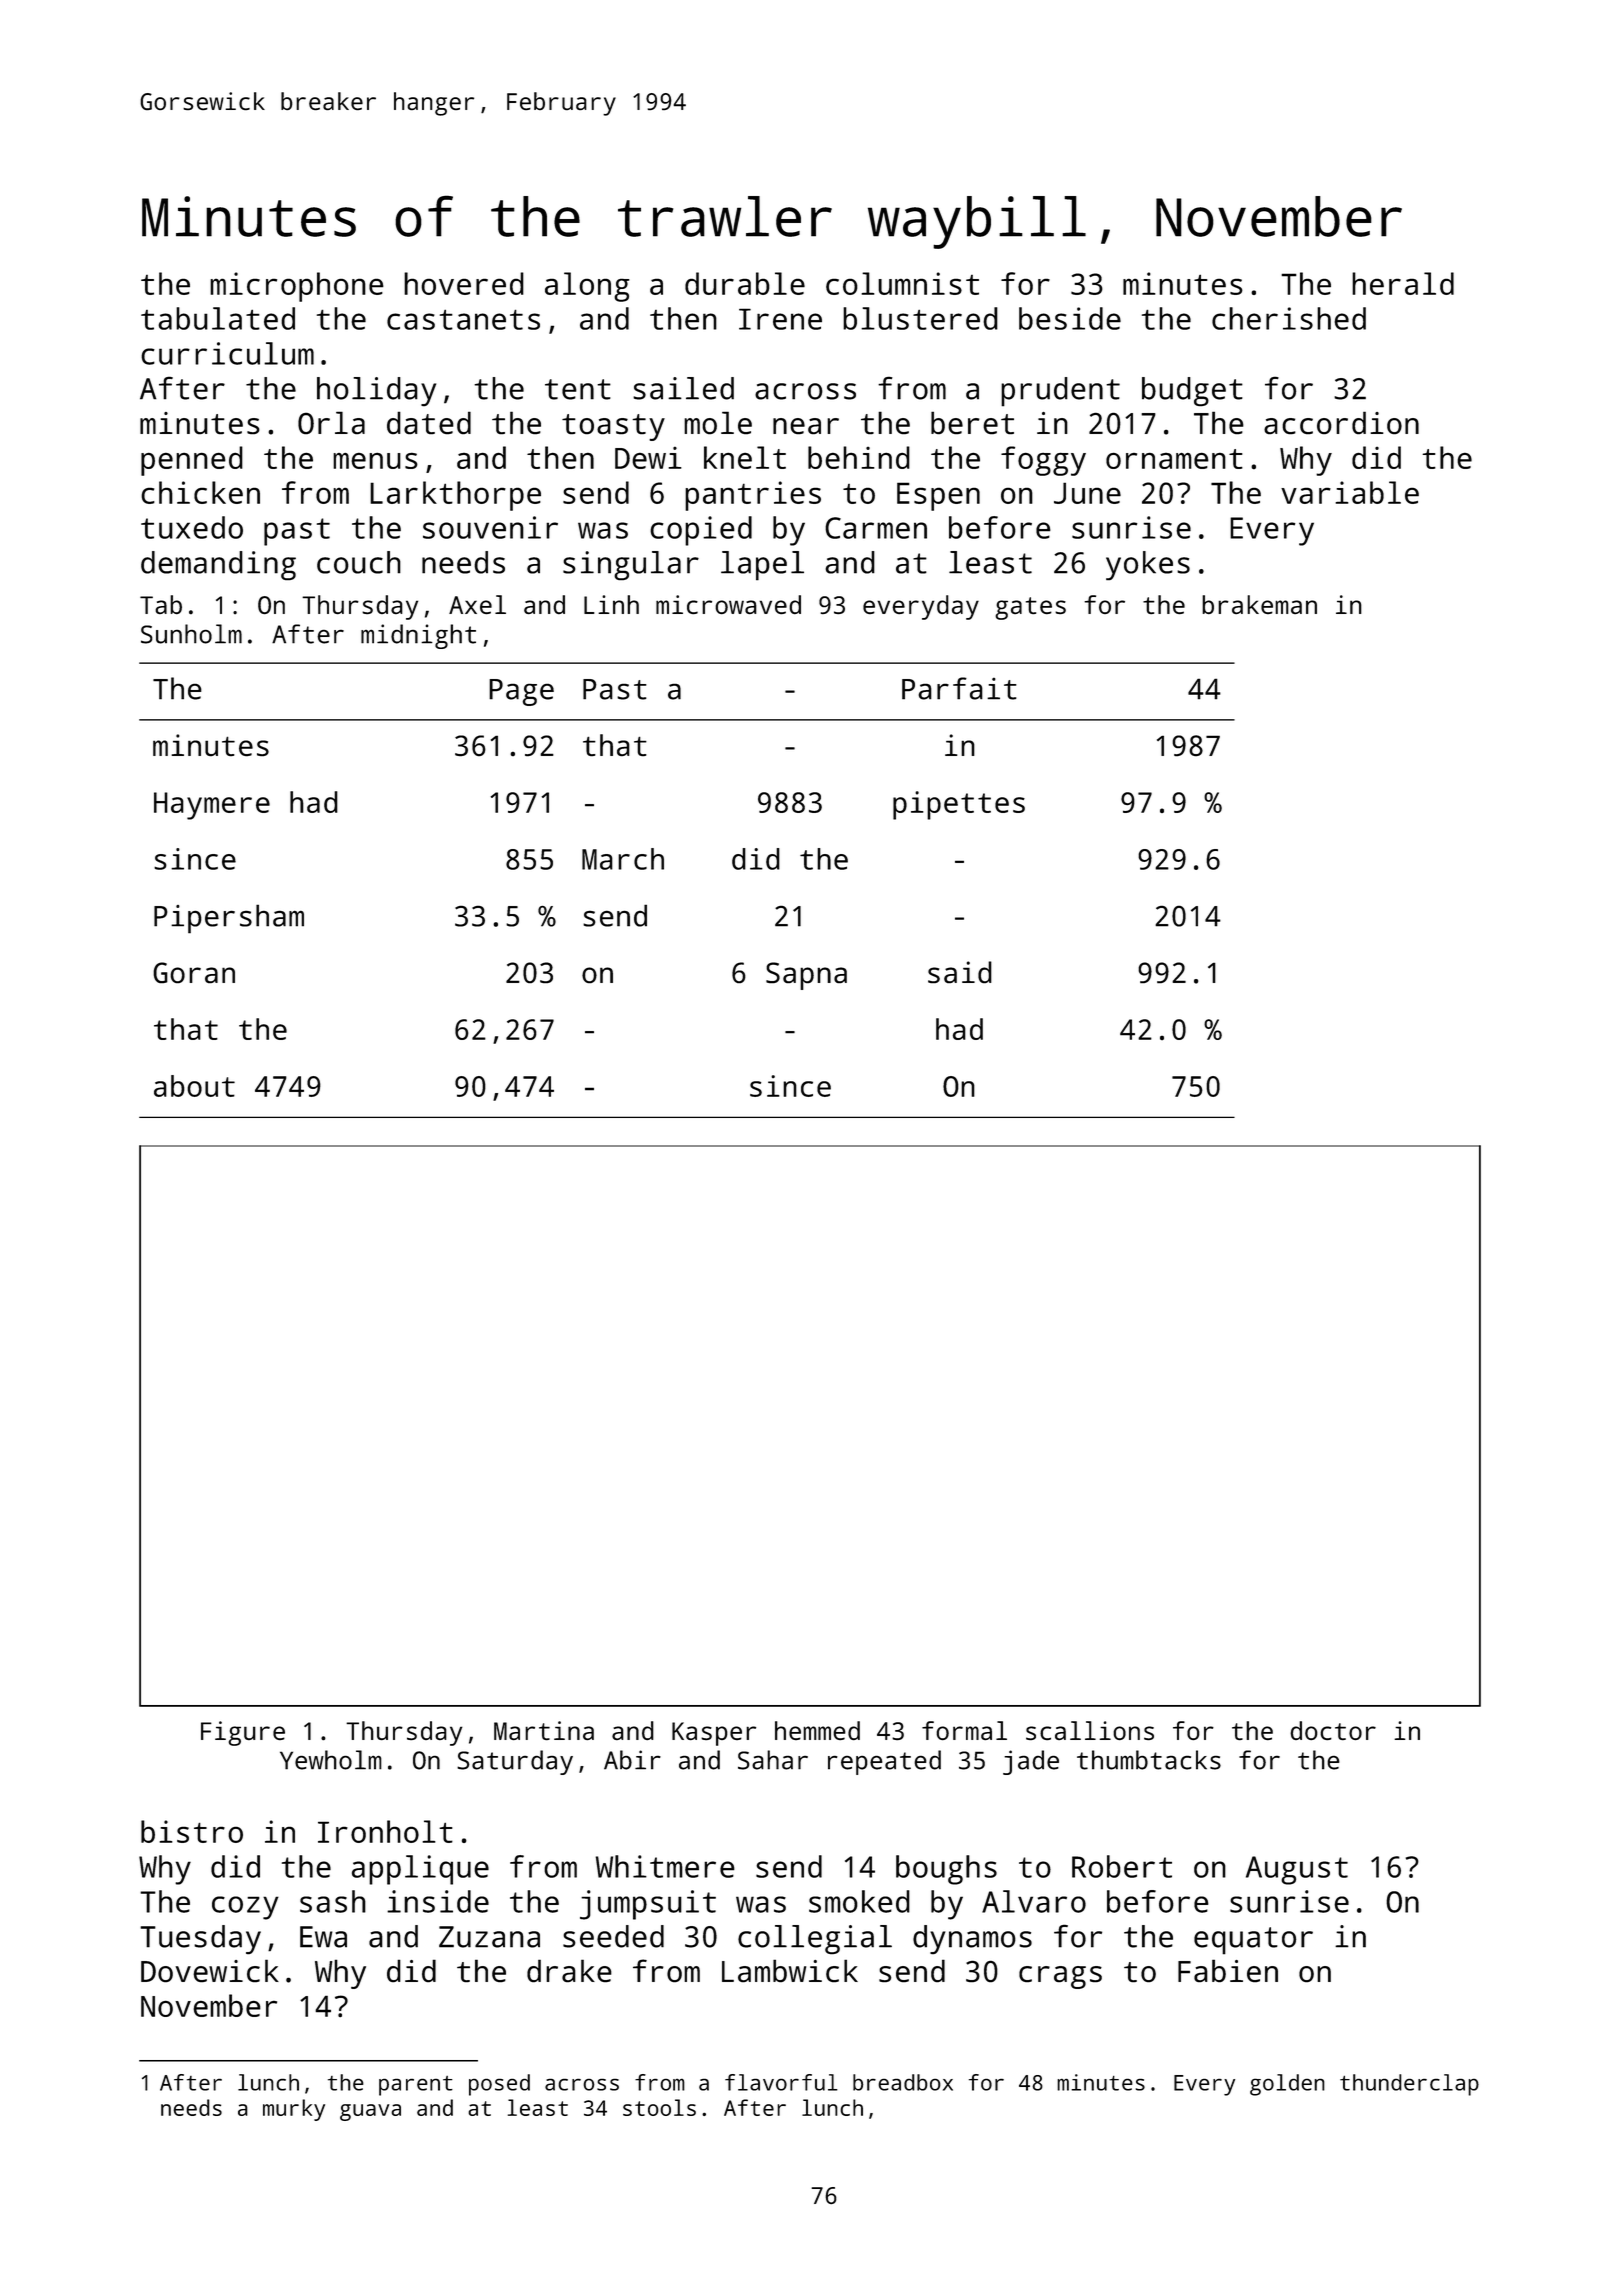 The width and height of the image is (1620, 2292). What do you see at coordinates (728, 604) in the image?
I see `microwaved` at bounding box center [728, 604].
